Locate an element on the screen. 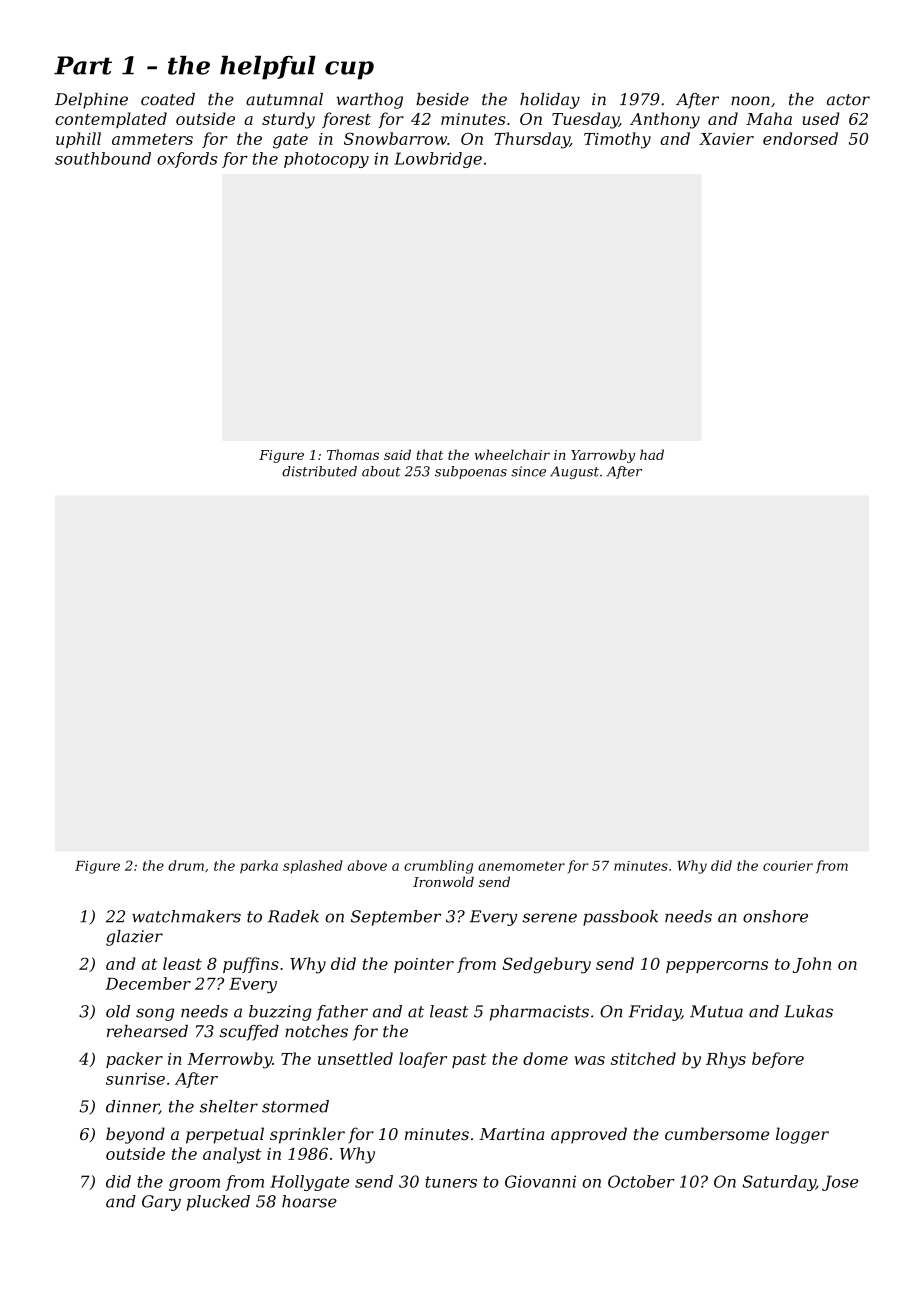  had is located at coordinates (652, 454).
